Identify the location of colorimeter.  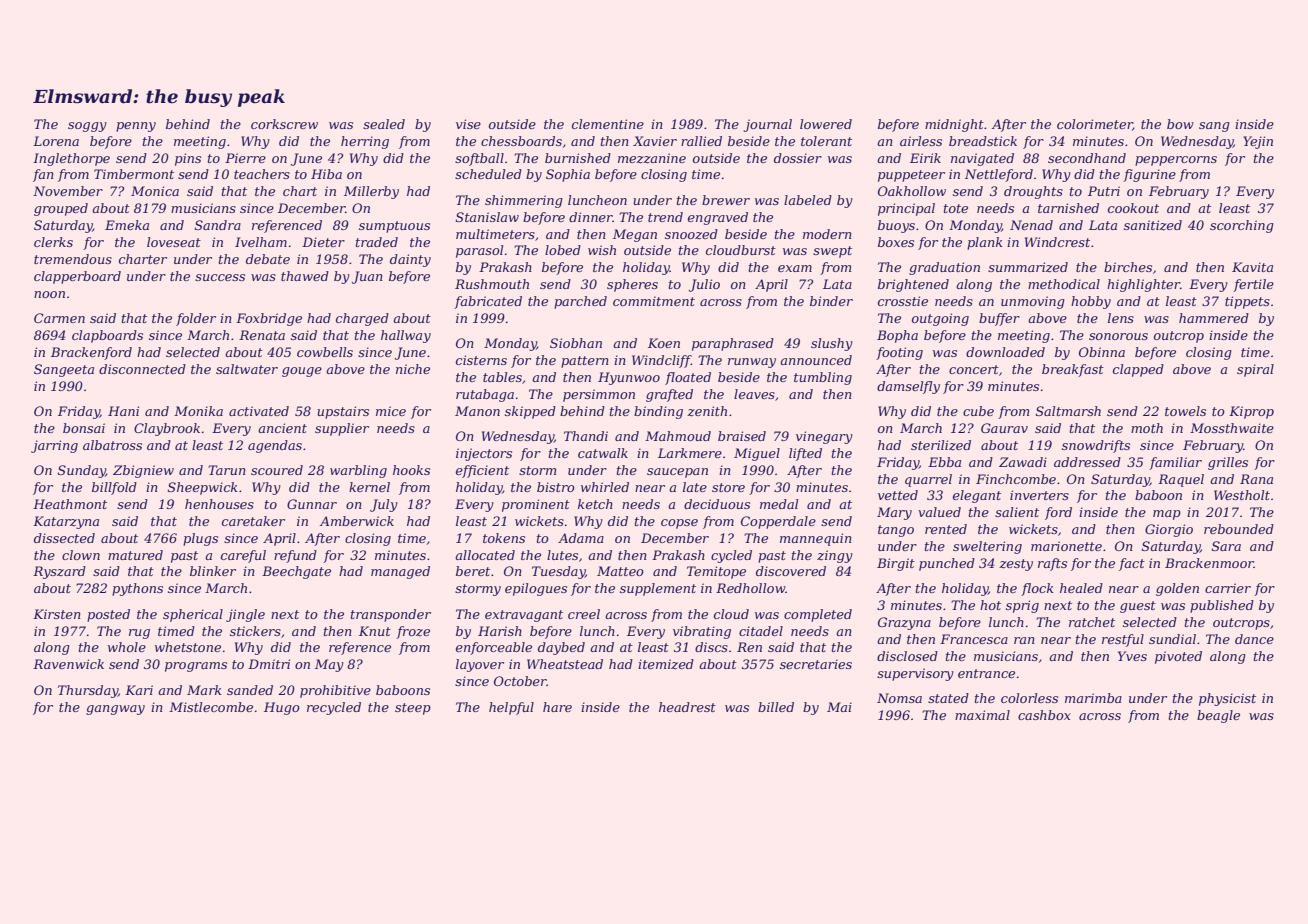
(1095, 125).
